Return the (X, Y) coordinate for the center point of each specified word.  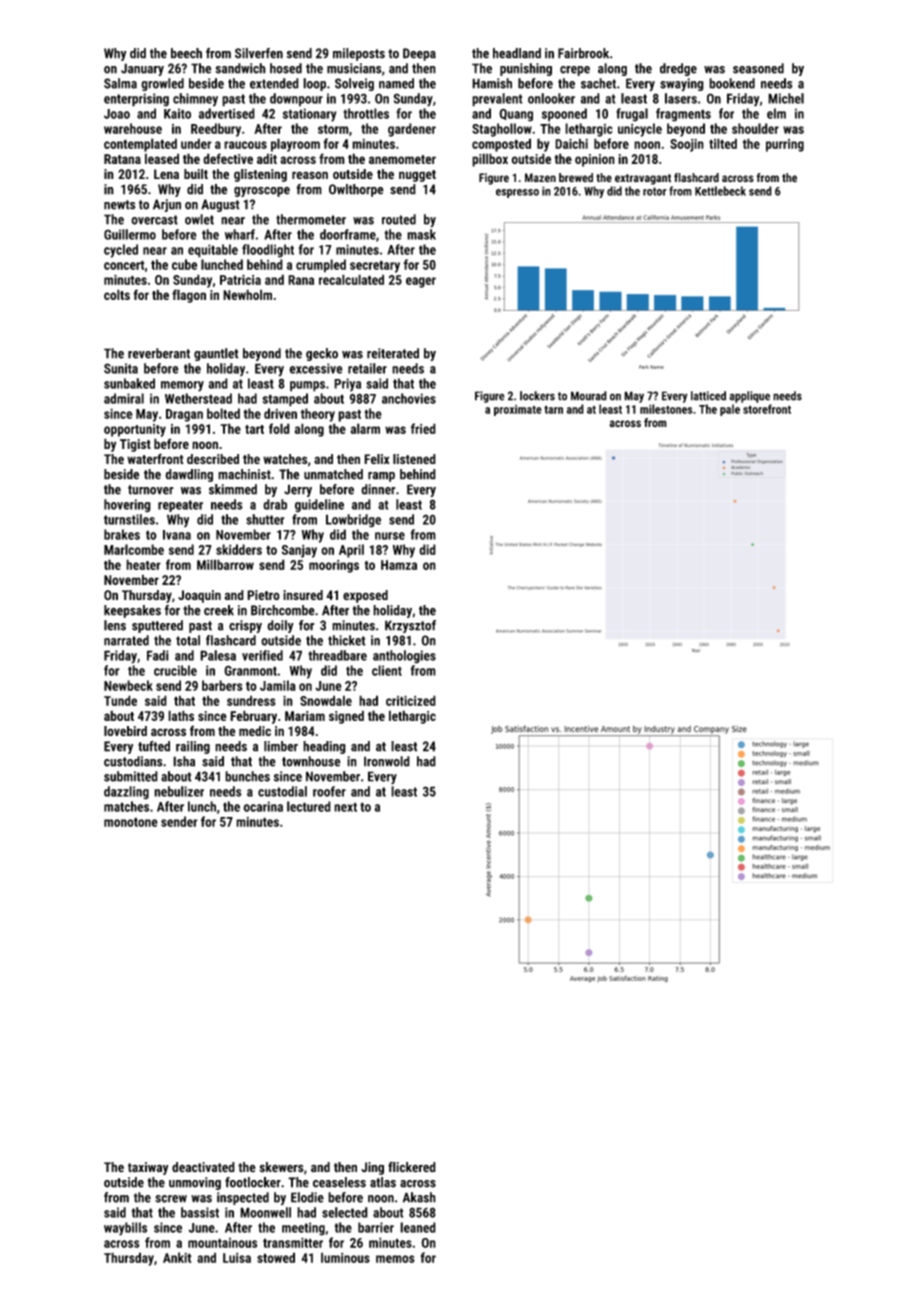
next (345, 807)
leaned (418, 1227)
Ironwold (387, 761)
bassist (200, 1212)
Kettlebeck (720, 191)
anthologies (404, 657)
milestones (666, 409)
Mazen (540, 178)
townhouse (311, 761)
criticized (411, 700)
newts (119, 205)
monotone (131, 822)
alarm (365, 428)
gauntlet (216, 354)
